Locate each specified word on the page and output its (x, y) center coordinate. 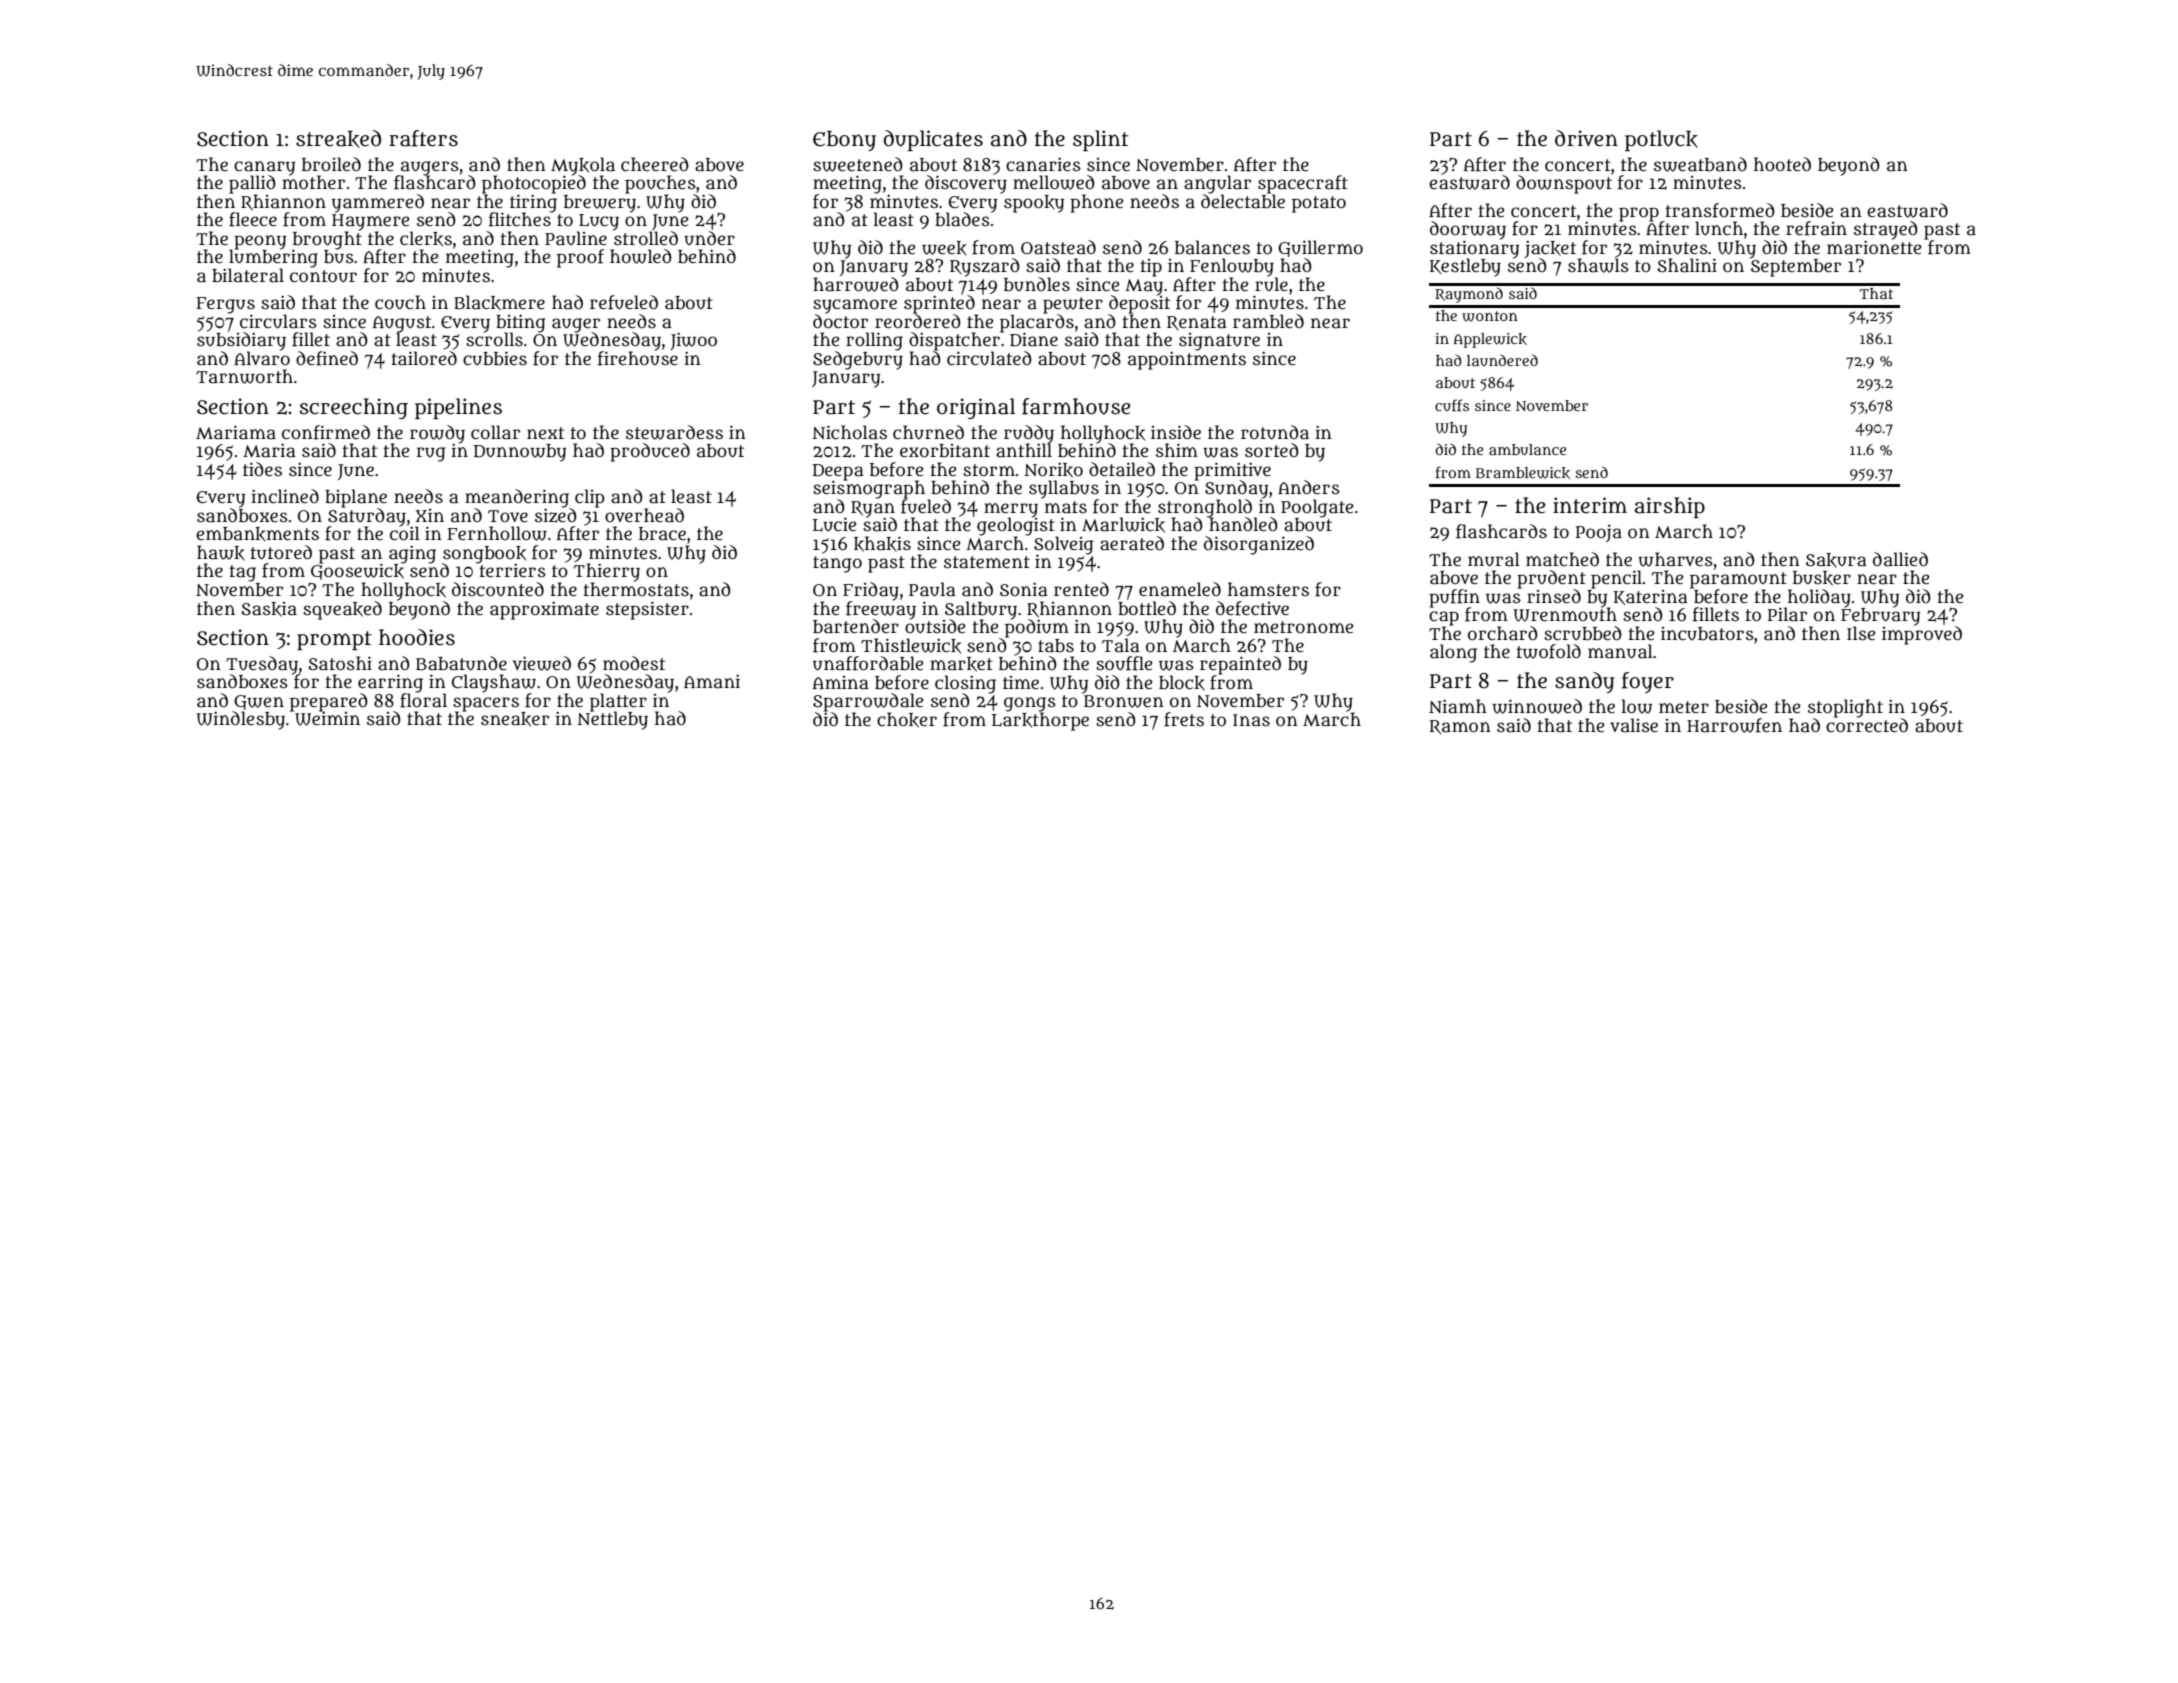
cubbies (495, 358)
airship (1670, 507)
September (1796, 268)
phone (1096, 203)
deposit (1139, 305)
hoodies (417, 637)
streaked (338, 139)
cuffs (1452, 405)
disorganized (1259, 545)
